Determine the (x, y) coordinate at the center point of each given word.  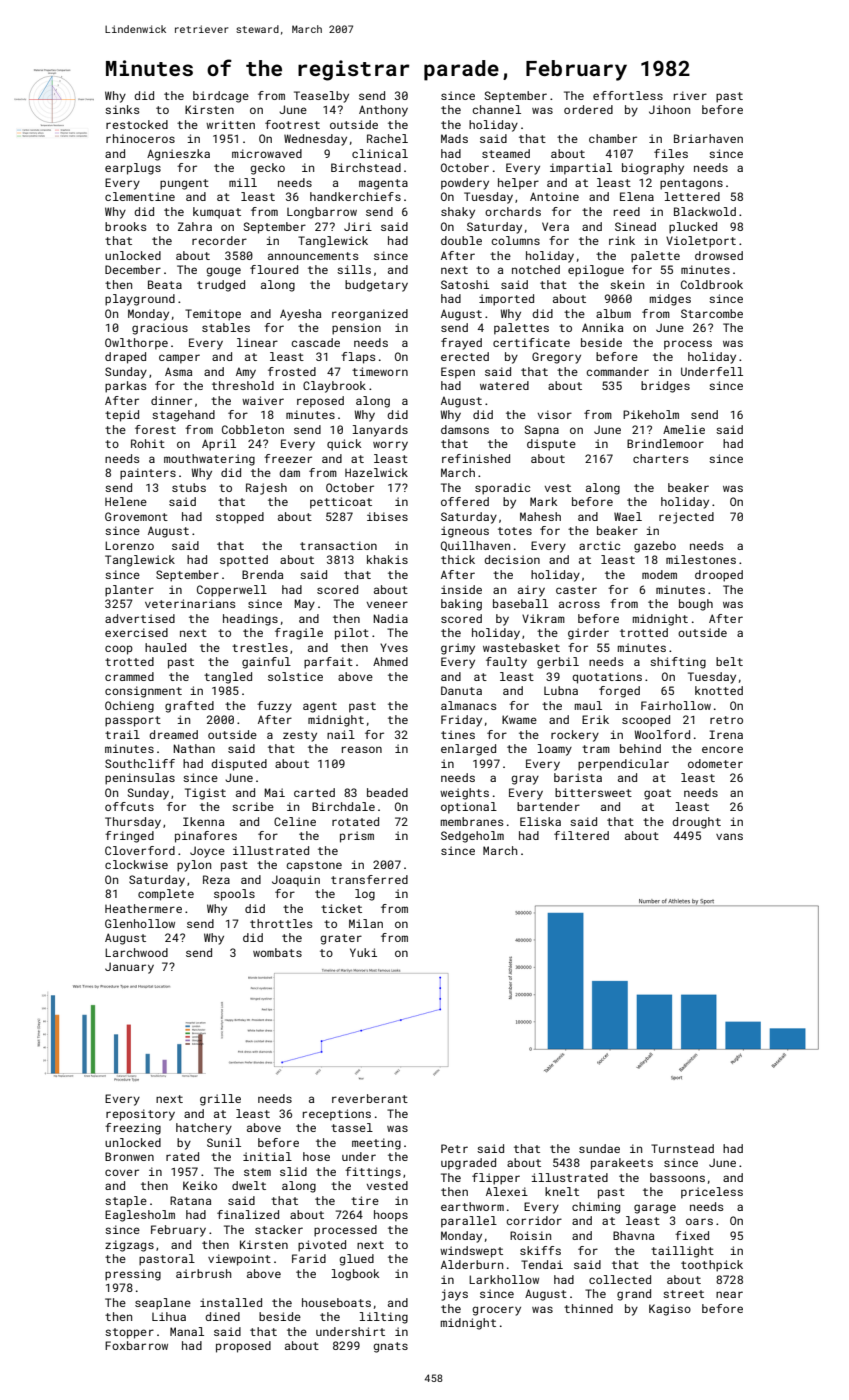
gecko (267, 169)
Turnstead (682, 1148)
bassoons (677, 1177)
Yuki (363, 952)
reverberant (370, 1098)
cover (122, 1172)
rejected (686, 518)
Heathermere (143, 908)
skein (627, 284)
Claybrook (334, 387)
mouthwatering (209, 460)
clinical (380, 153)
